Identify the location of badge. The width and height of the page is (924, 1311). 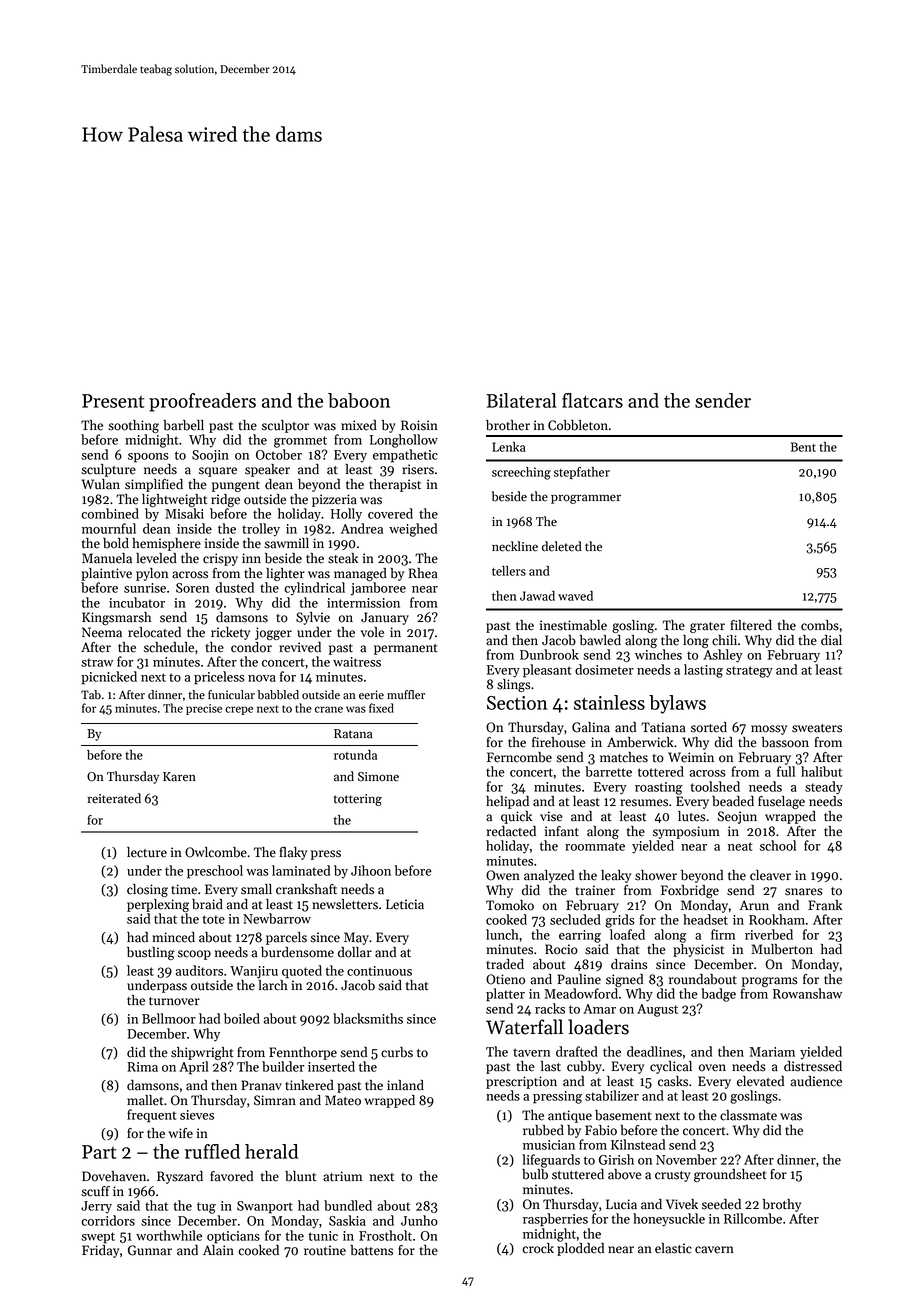
(718, 995).
